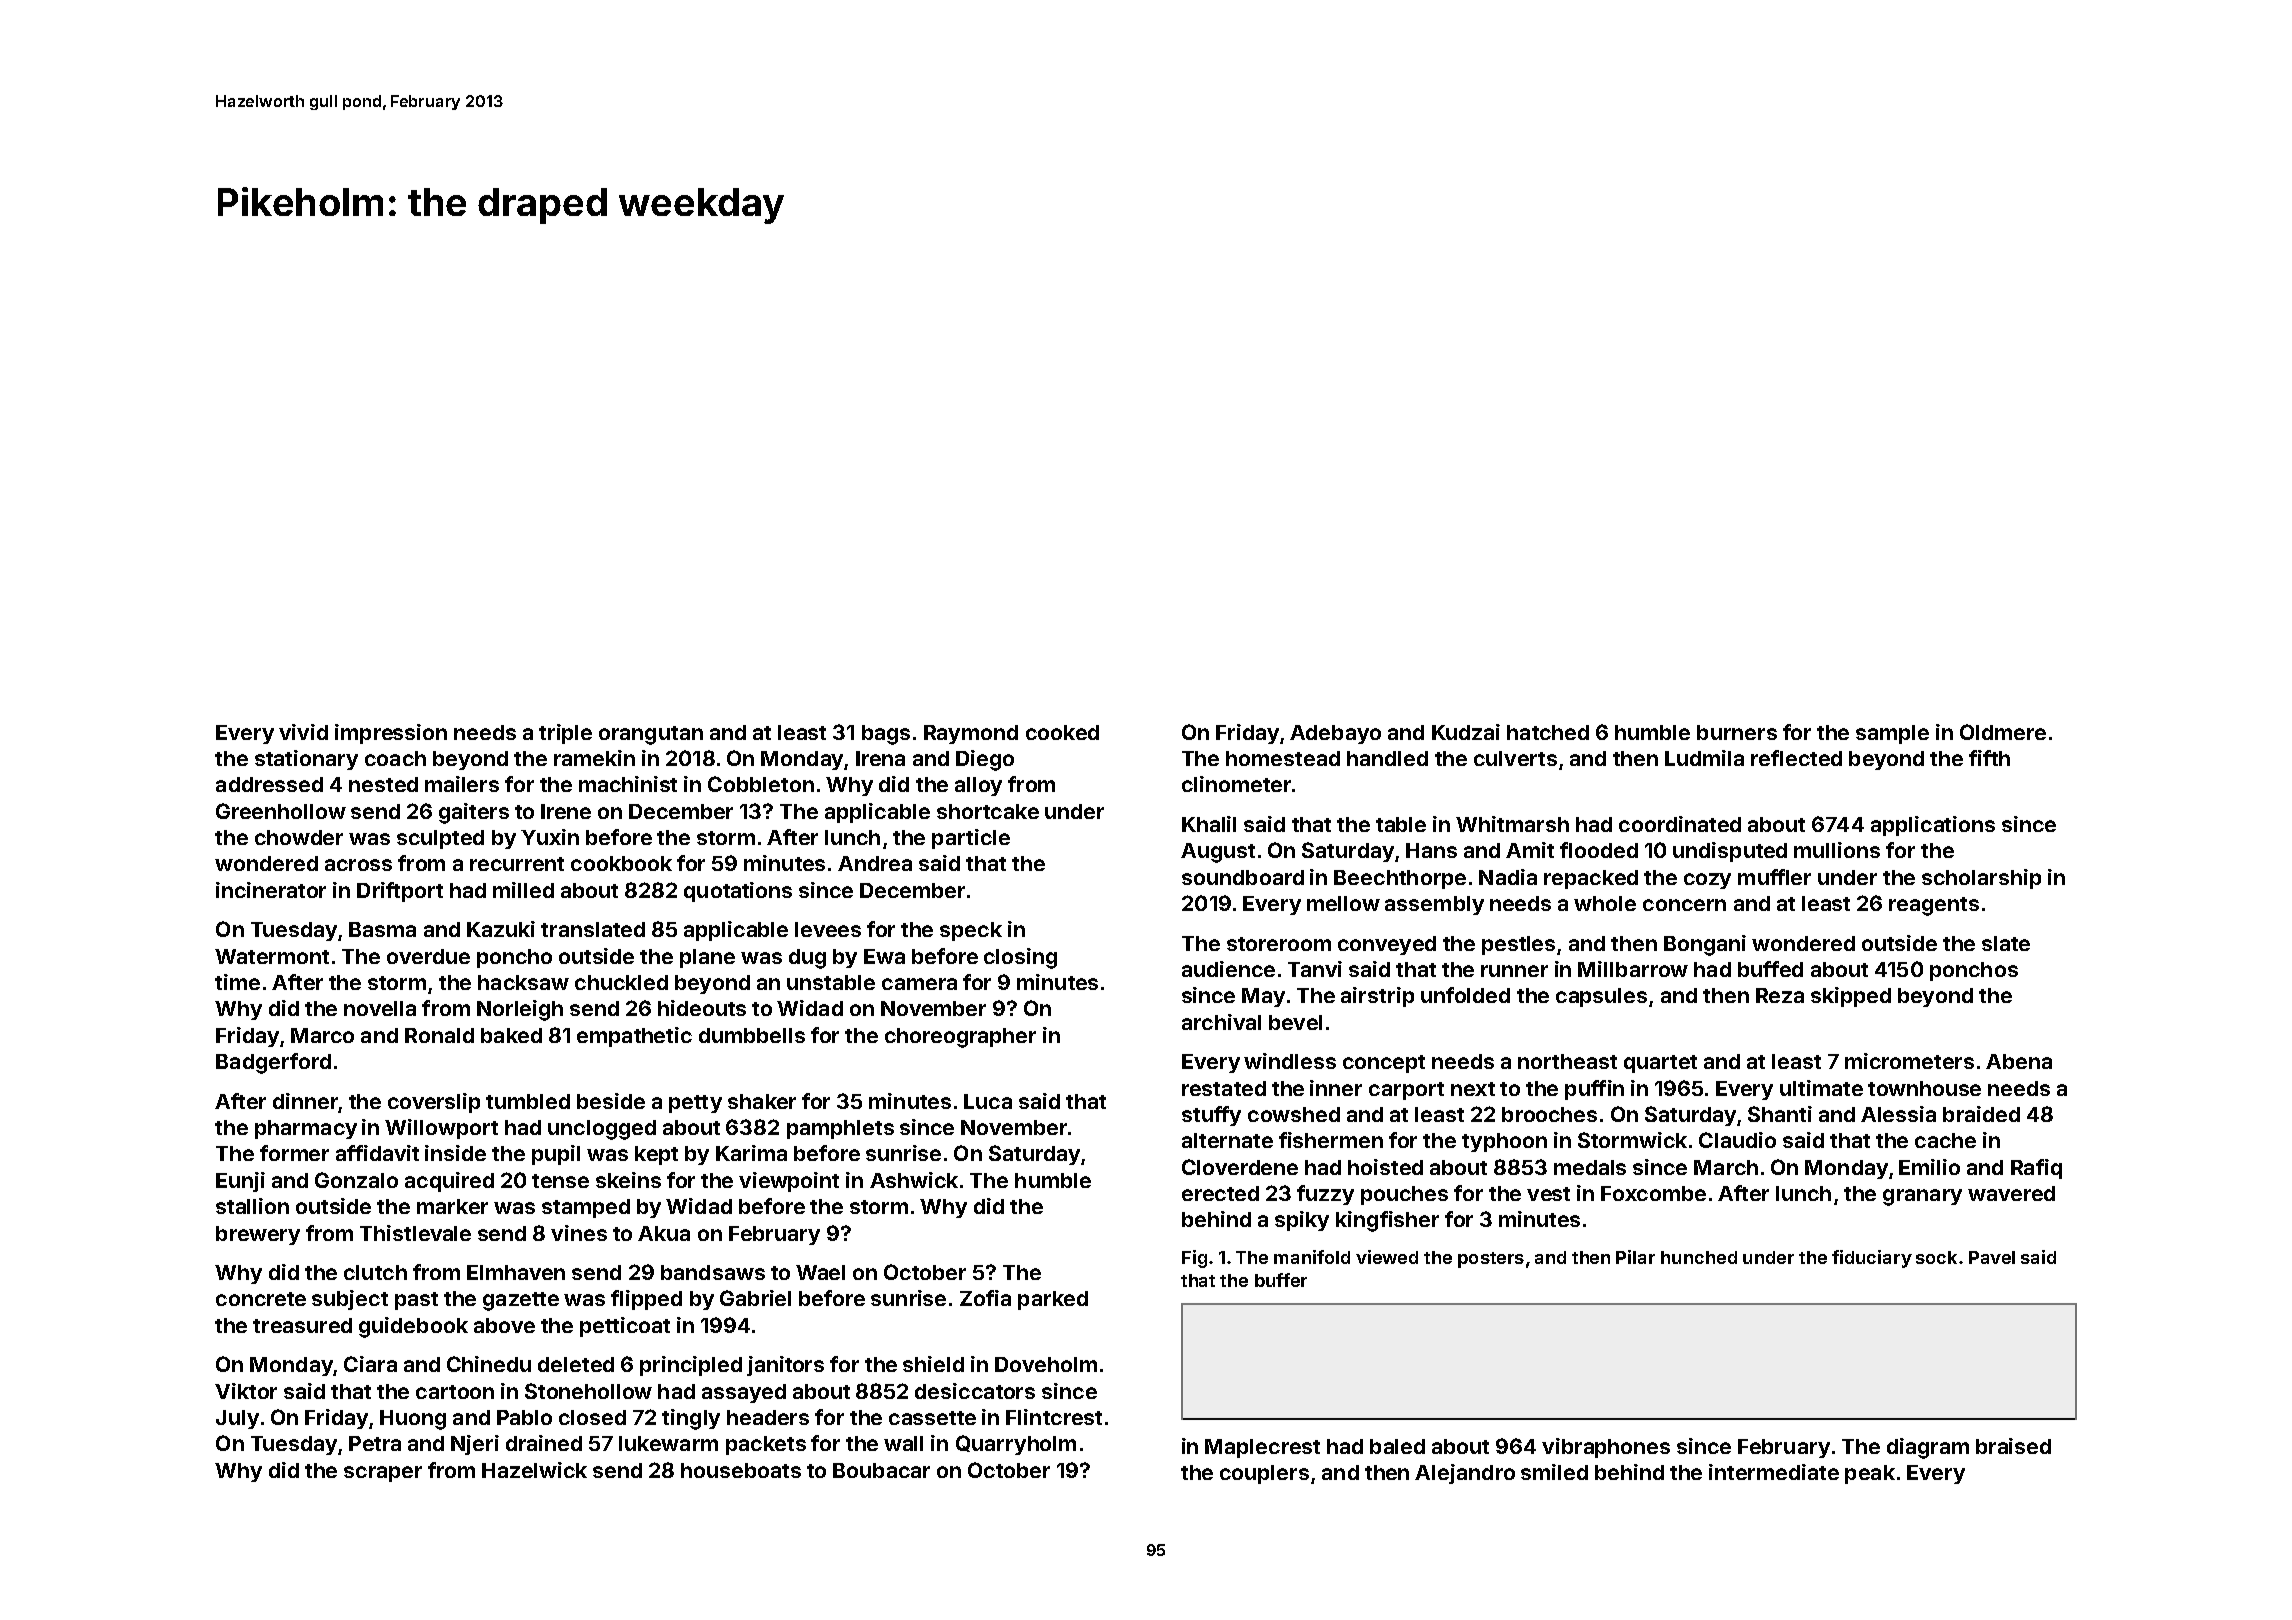 This screenshot has width=2292, height=1620. I want to click on August, so click(1218, 853).
